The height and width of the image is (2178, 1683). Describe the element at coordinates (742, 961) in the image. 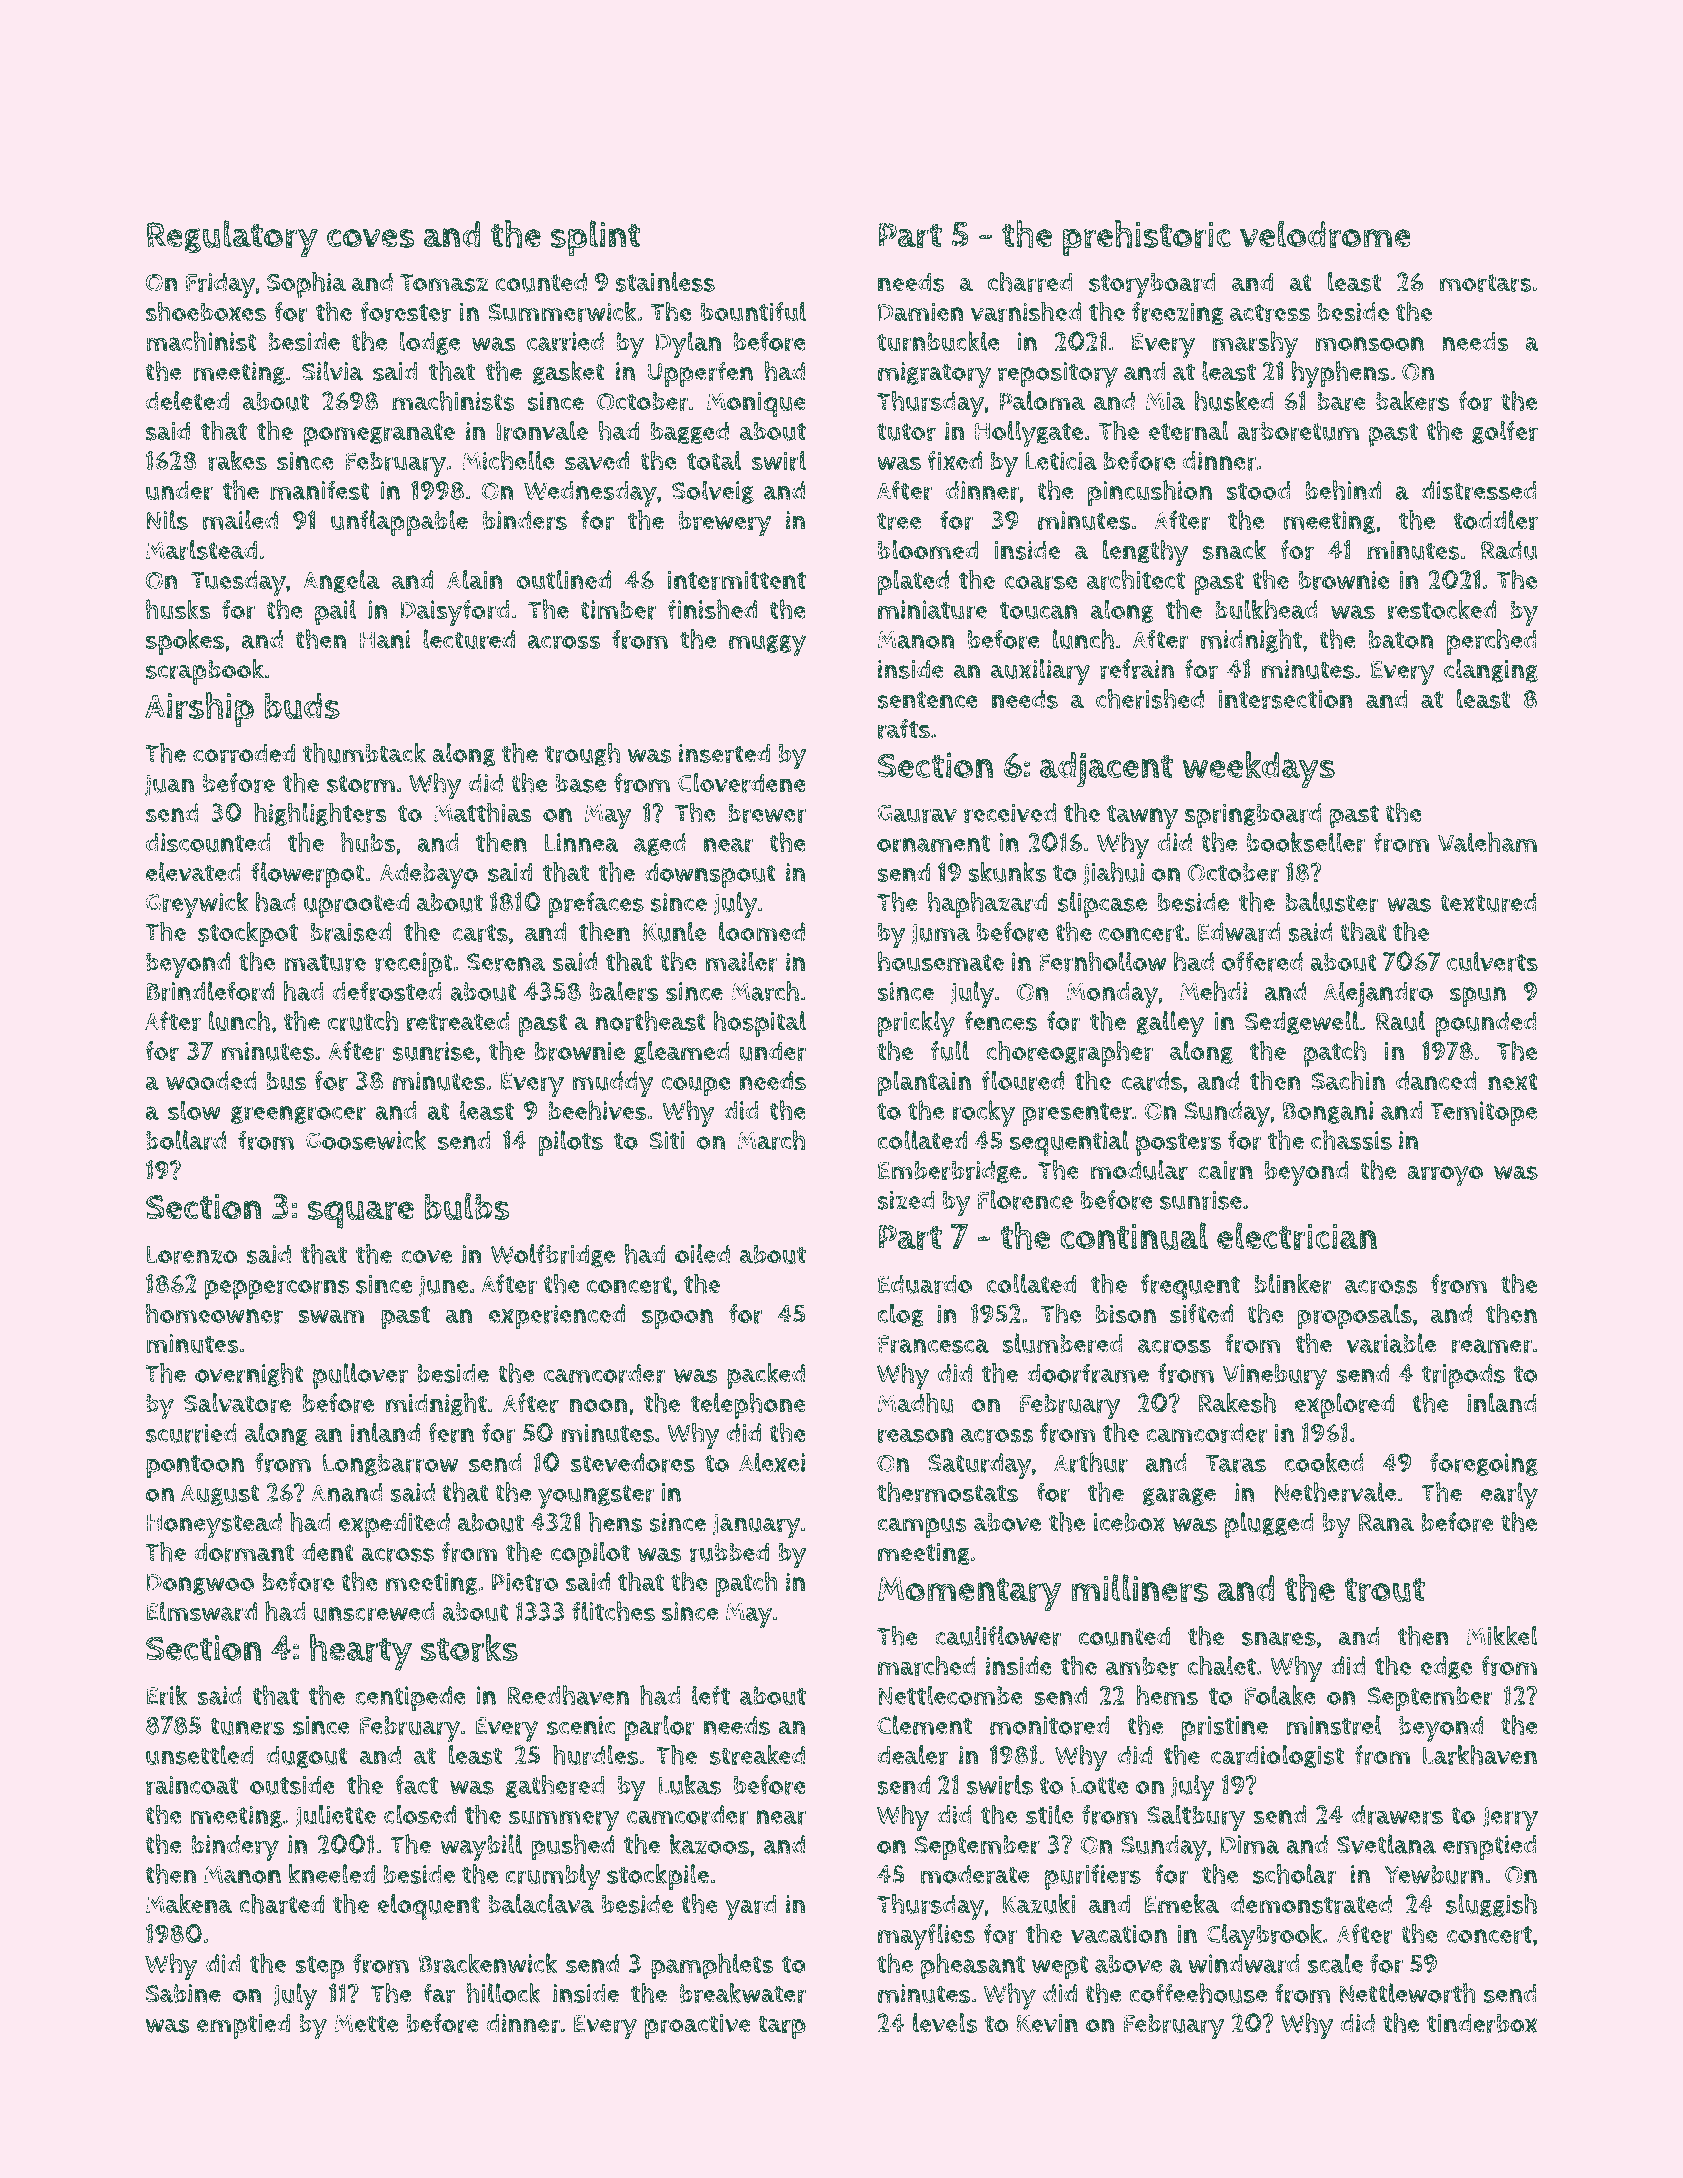

I see `mailer` at that location.
